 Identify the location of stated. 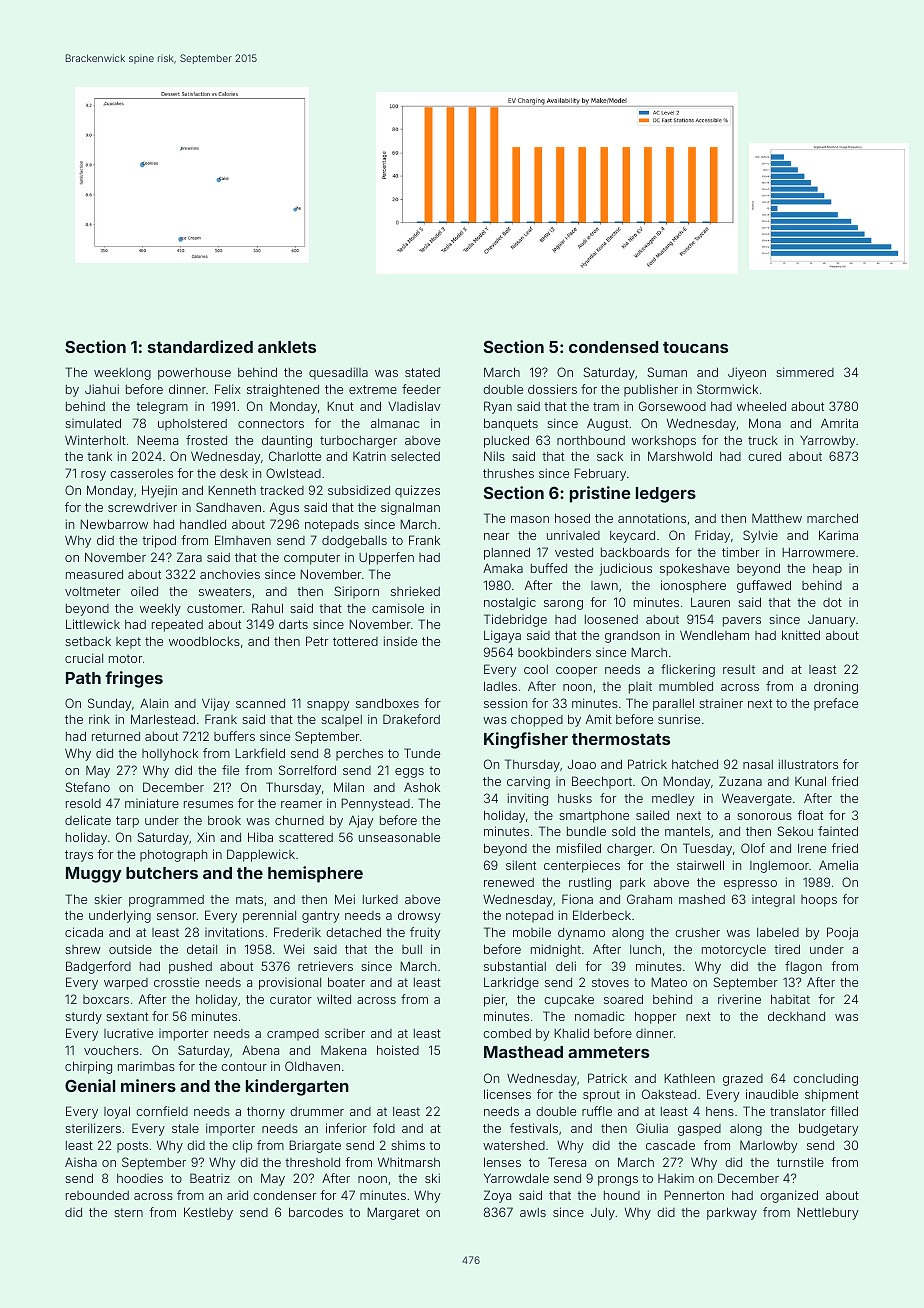
(422, 372).
